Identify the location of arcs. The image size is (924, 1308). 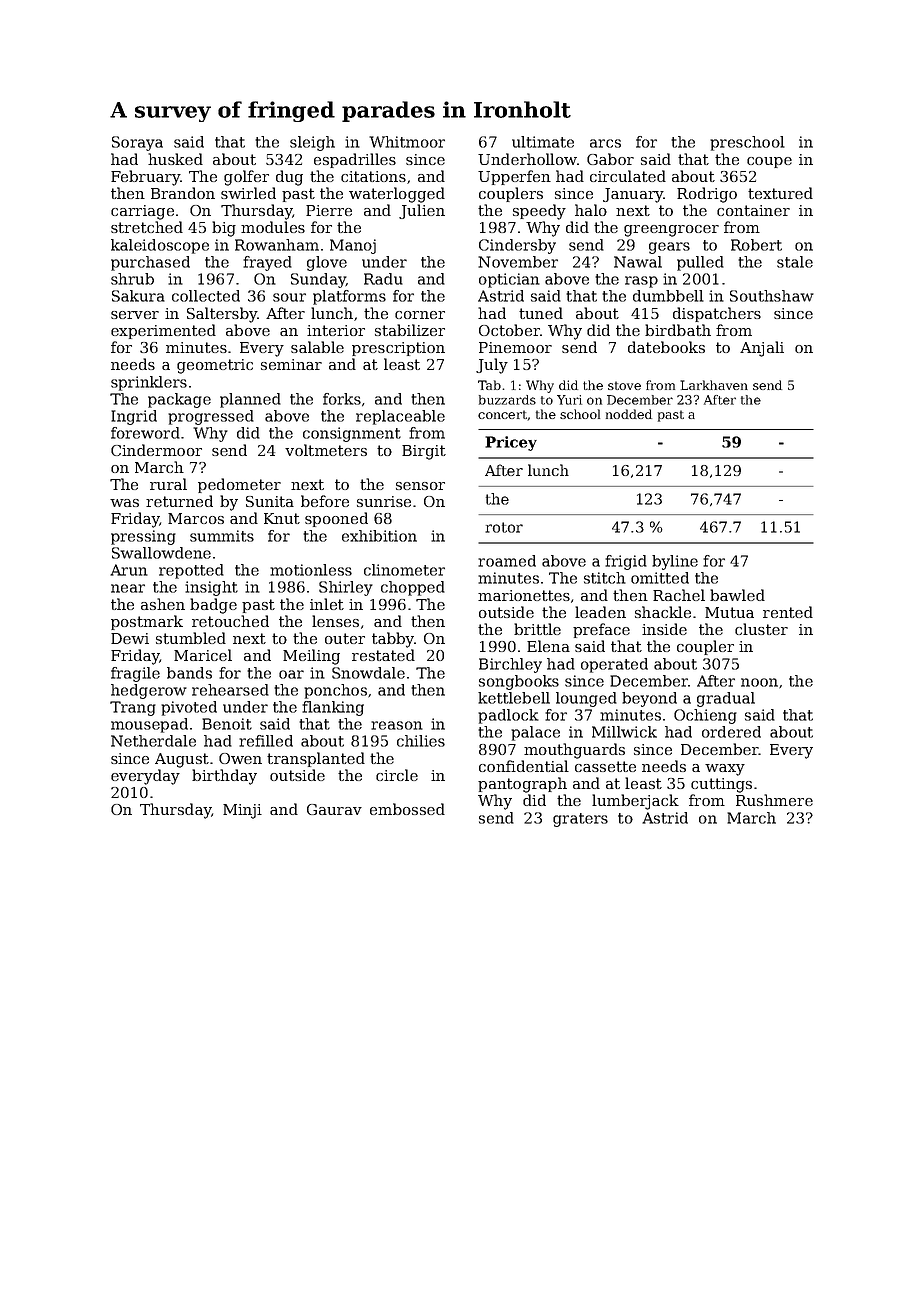
(605, 143).
